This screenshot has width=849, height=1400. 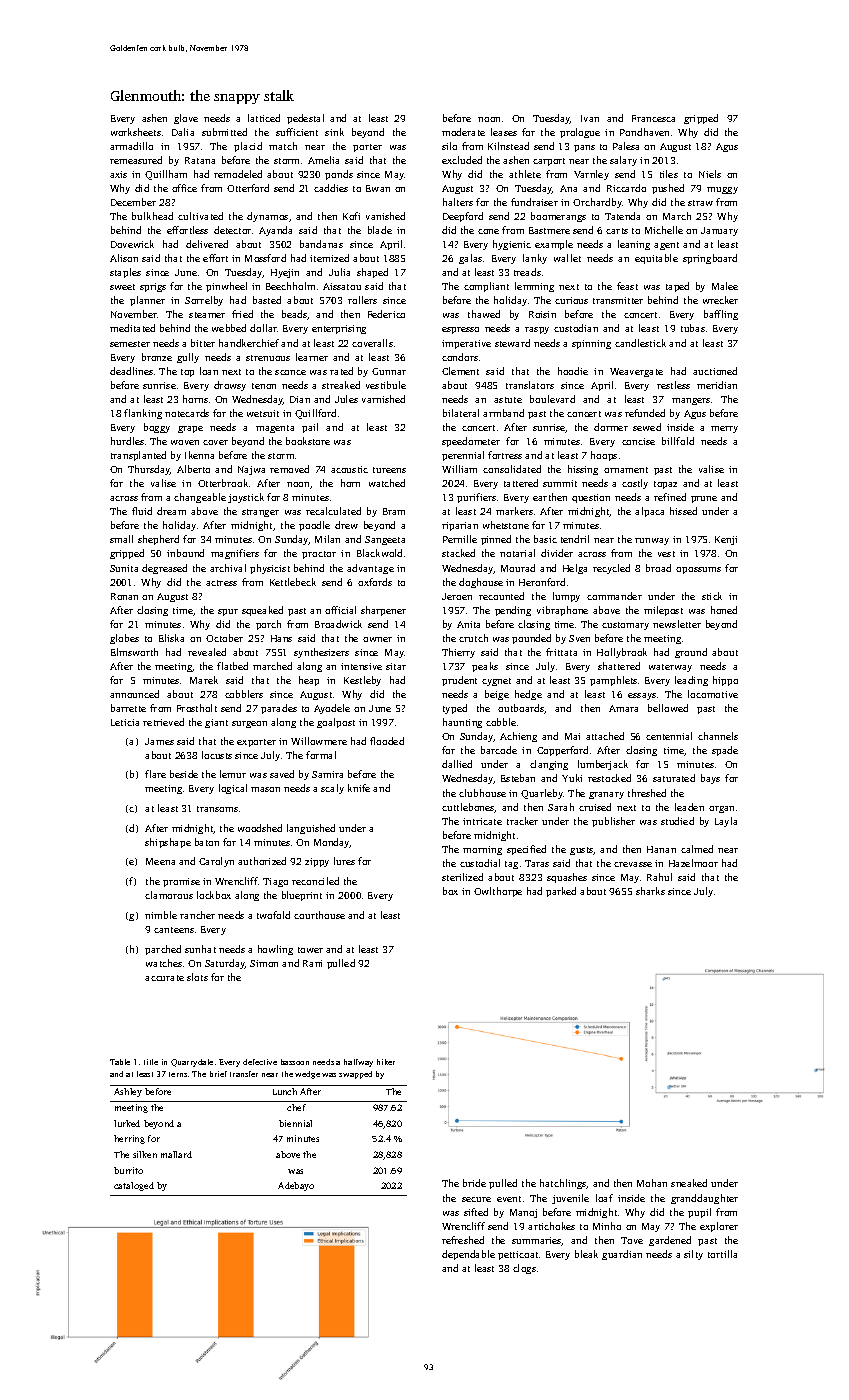 What do you see at coordinates (449, 146) in the screenshot?
I see `silo` at bounding box center [449, 146].
